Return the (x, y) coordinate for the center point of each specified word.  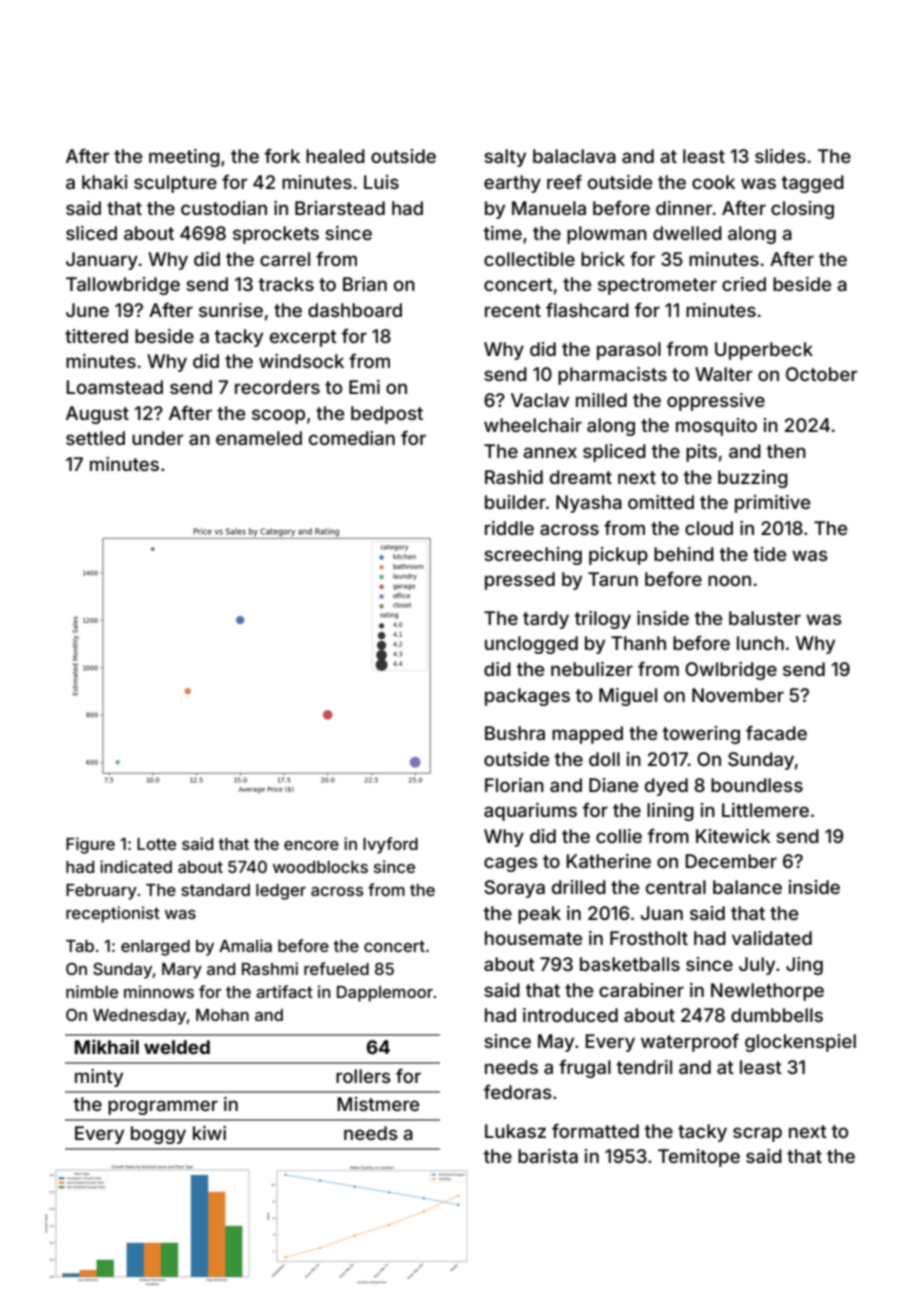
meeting (184, 158)
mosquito (716, 427)
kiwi (209, 1133)
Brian (365, 284)
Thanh (638, 643)
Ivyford (390, 845)
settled (95, 438)
